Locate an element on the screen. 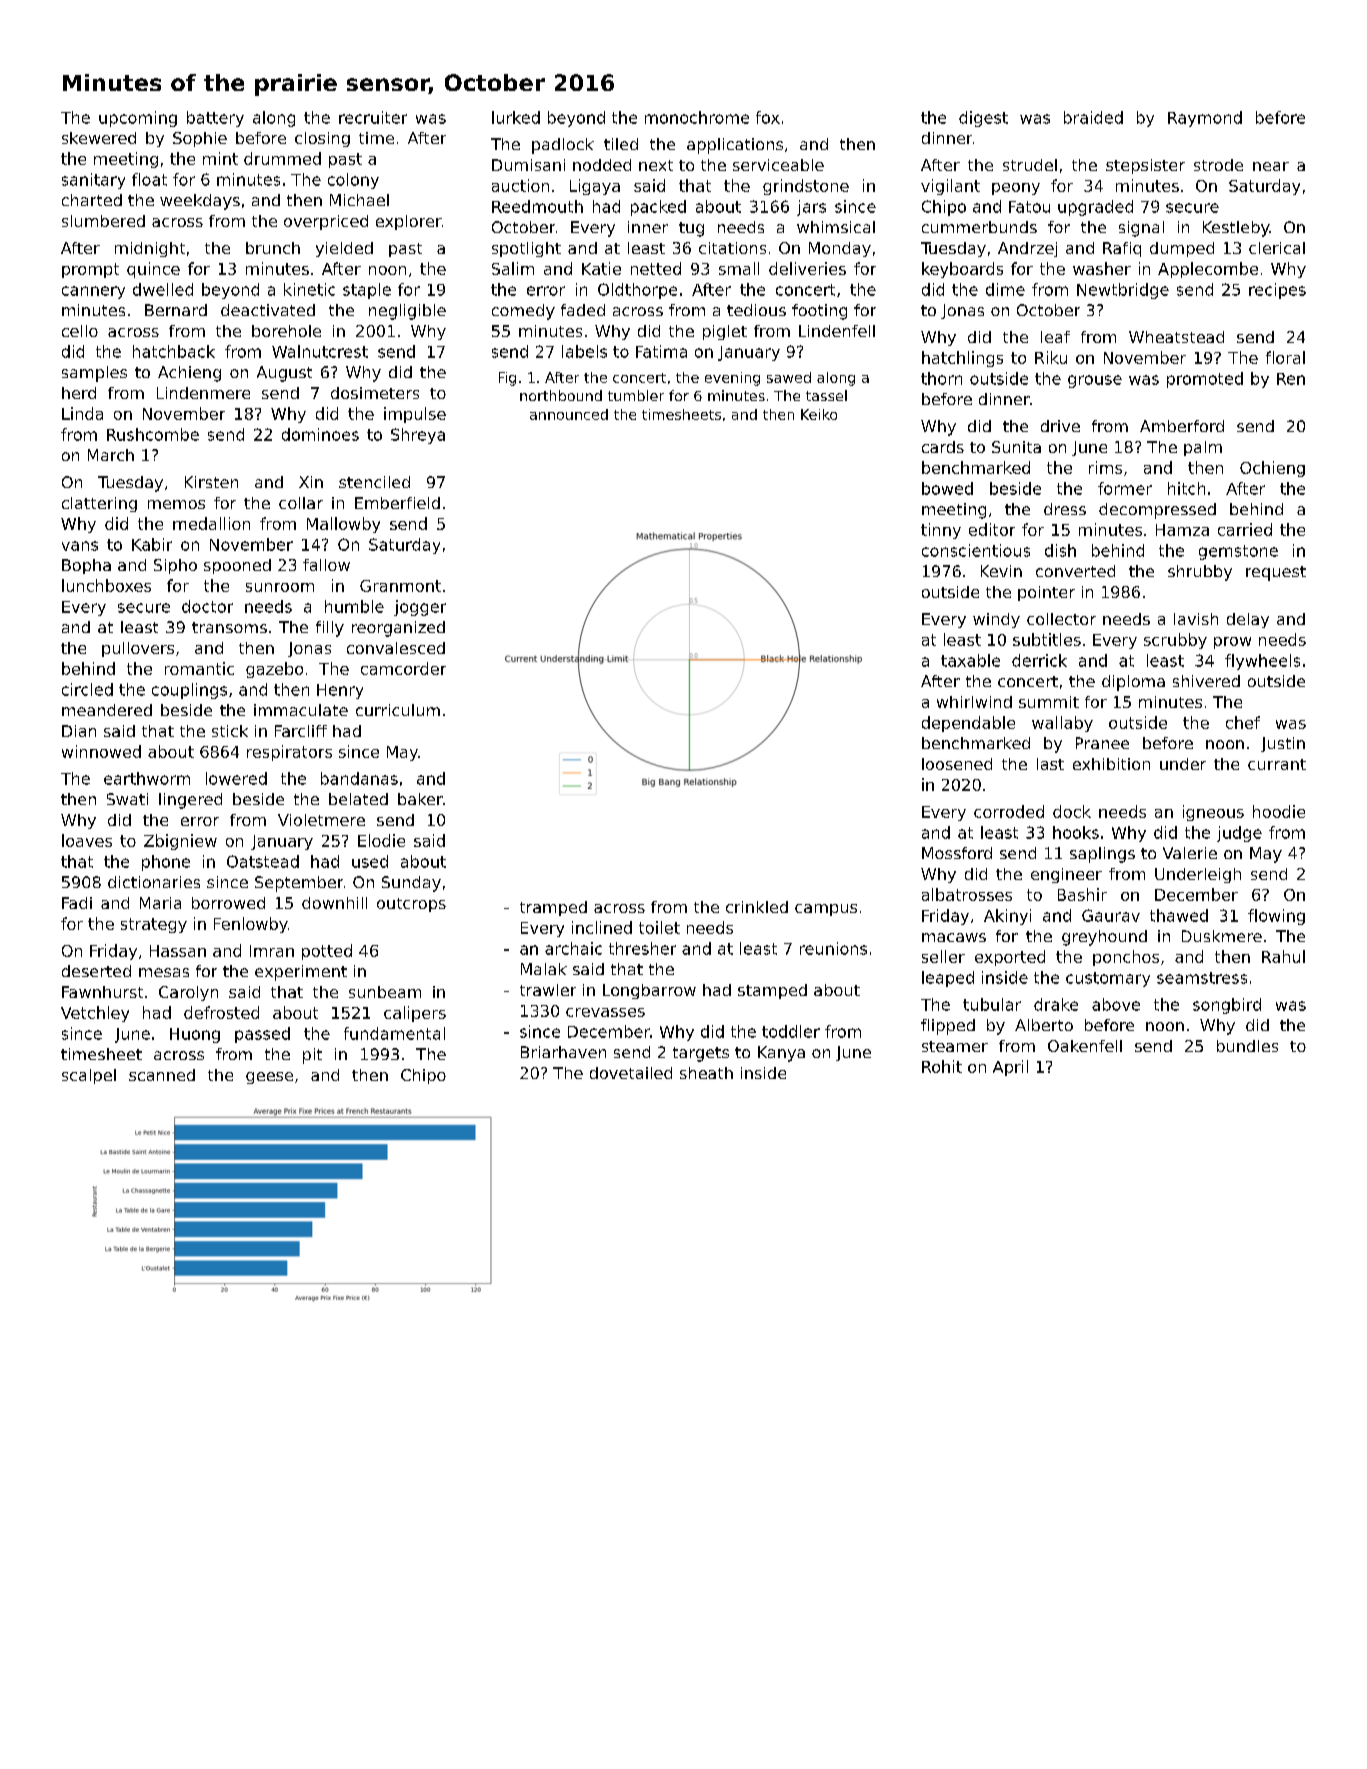 This screenshot has height=1769, width=1367. campus is located at coordinates (826, 910).
